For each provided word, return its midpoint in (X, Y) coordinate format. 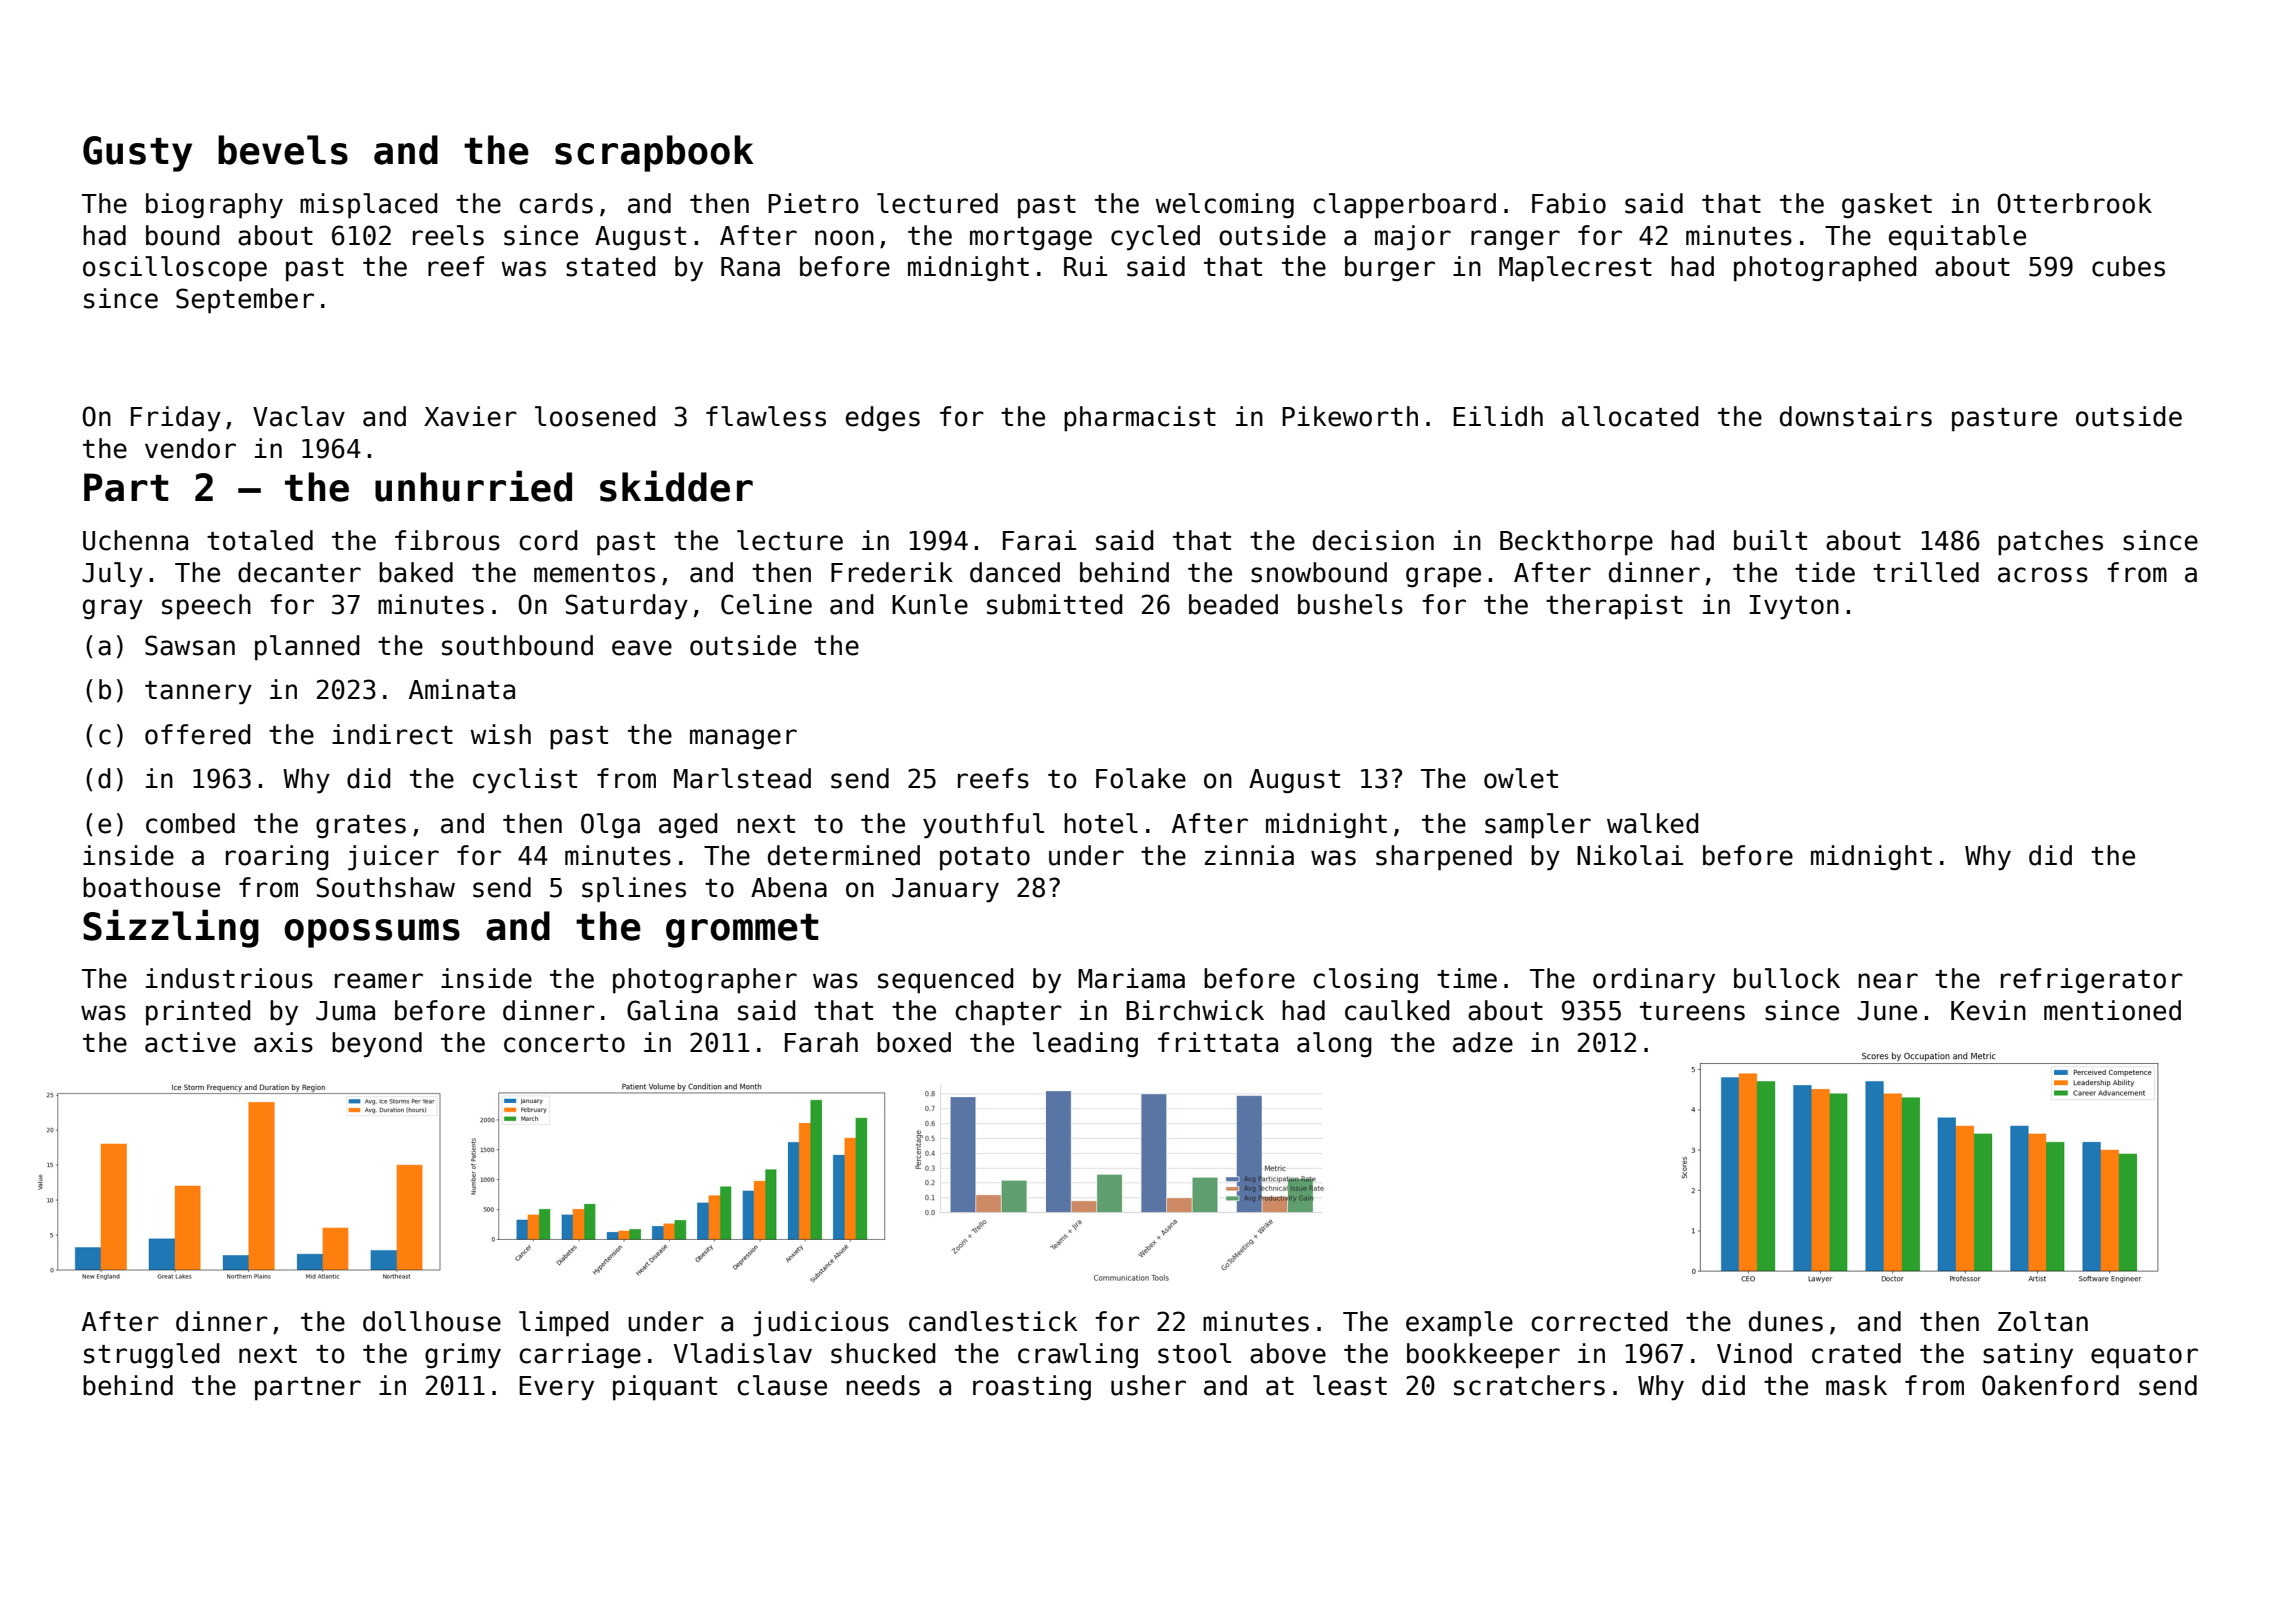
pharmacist (1140, 419)
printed (198, 1013)
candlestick (993, 1321)
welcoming (1224, 206)
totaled (260, 540)
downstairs (1856, 416)
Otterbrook (2074, 203)
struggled (152, 1356)
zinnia (1249, 855)
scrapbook (654, 153)
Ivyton (1794, 607)
